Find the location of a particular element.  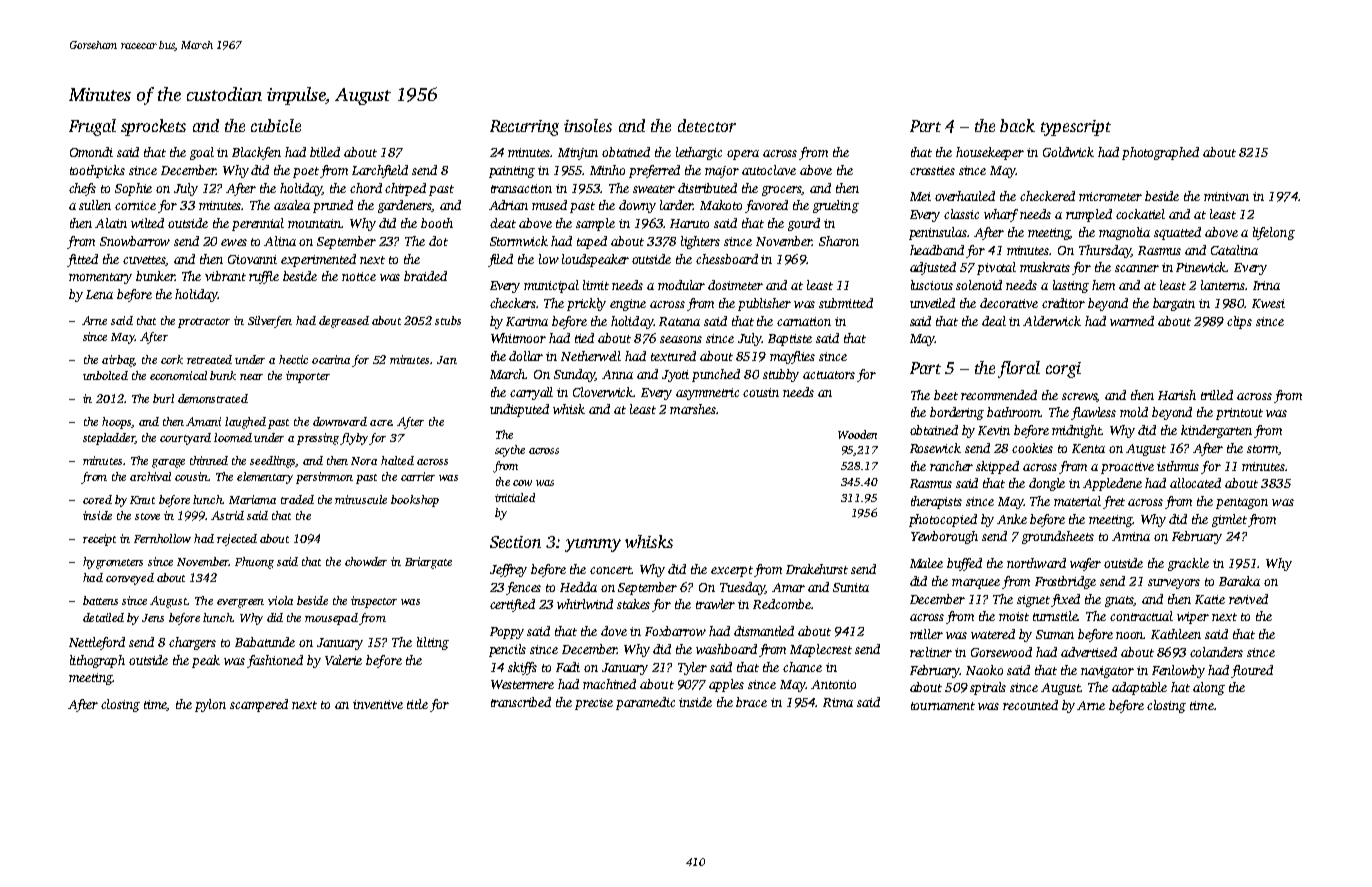

Pinewick is located at coordinates (1201, 267).
